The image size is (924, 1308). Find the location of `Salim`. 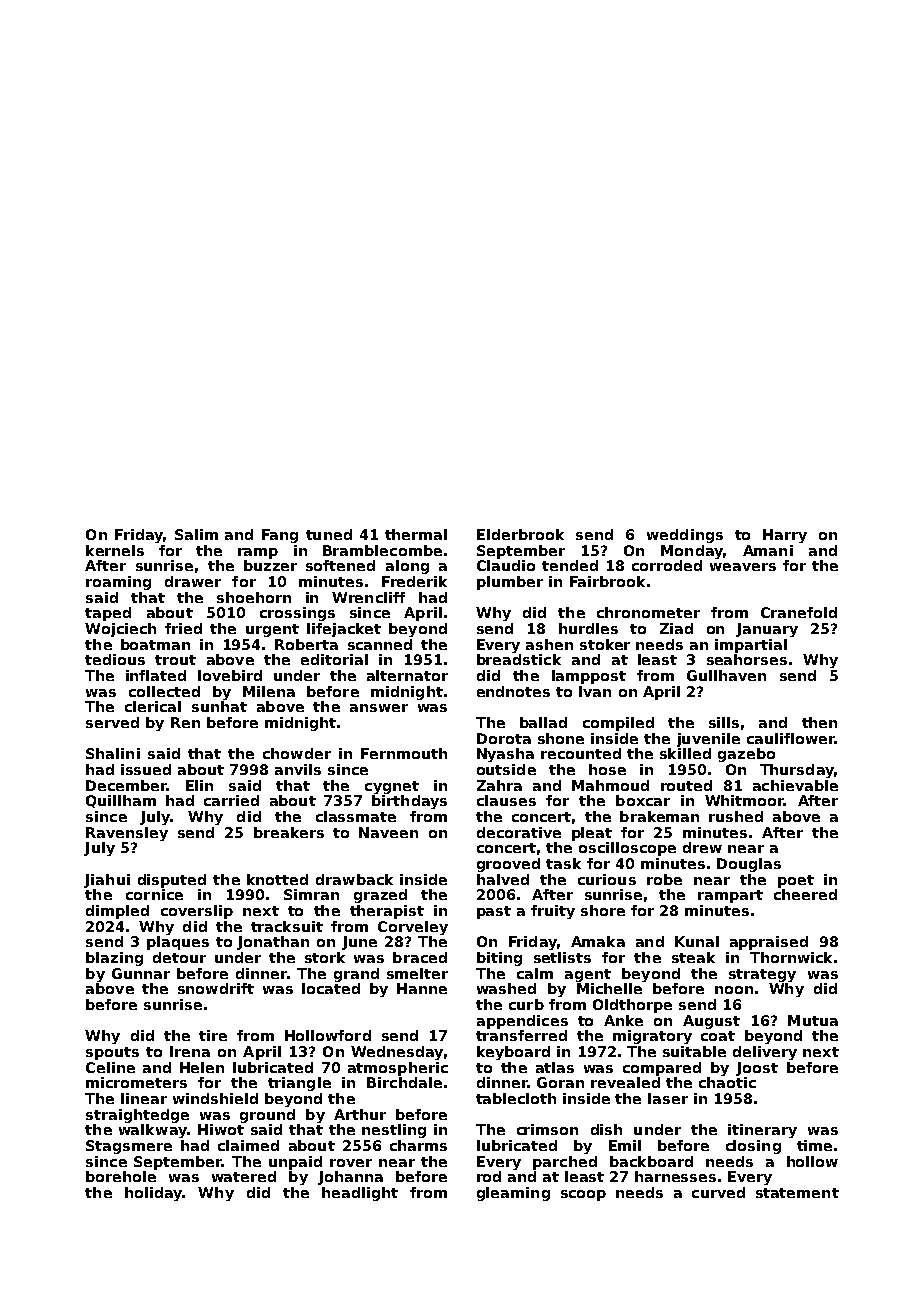

Salim is located at coordinates (196, 534).
